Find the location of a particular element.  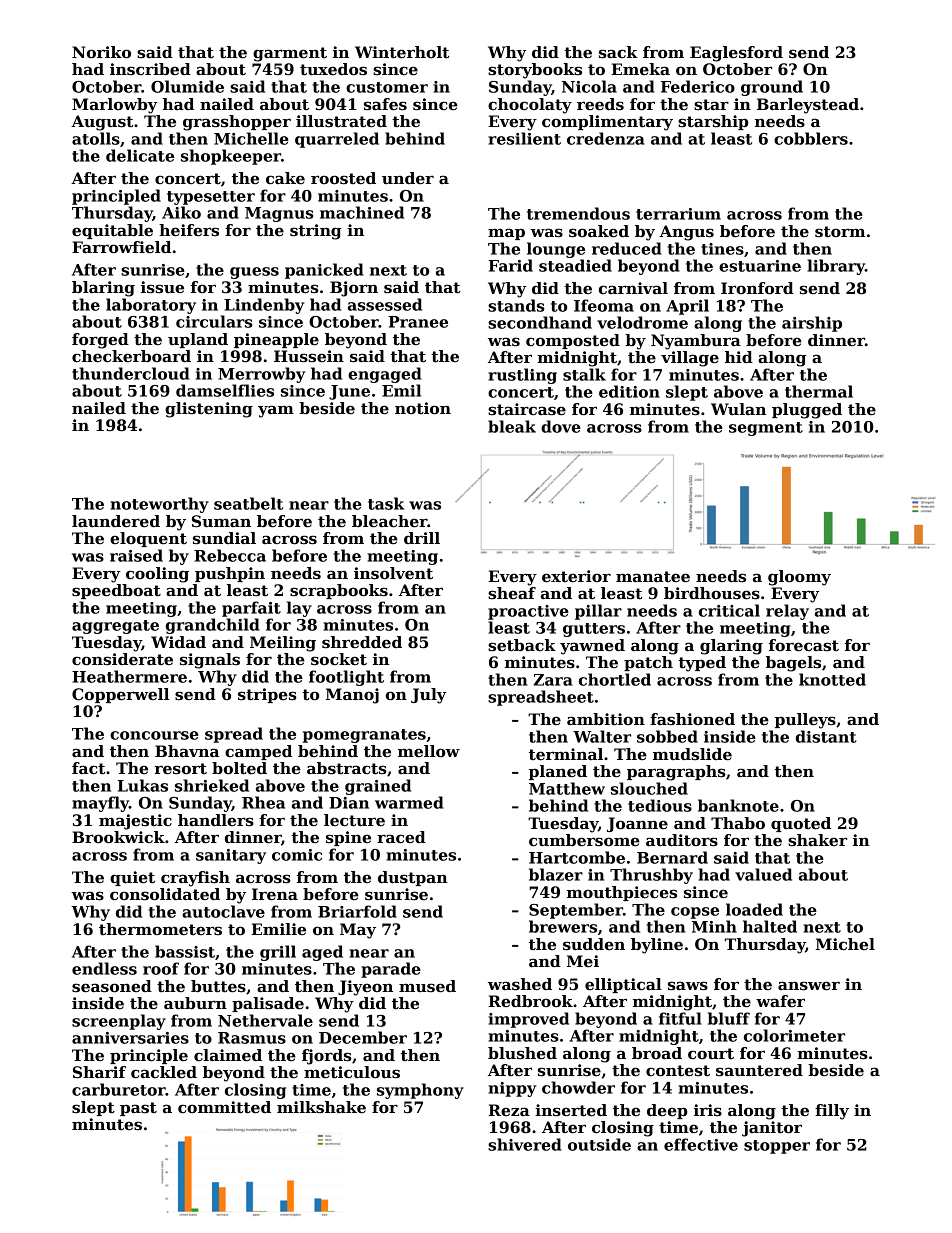

cobblers is located at coordinates (811, 138).
